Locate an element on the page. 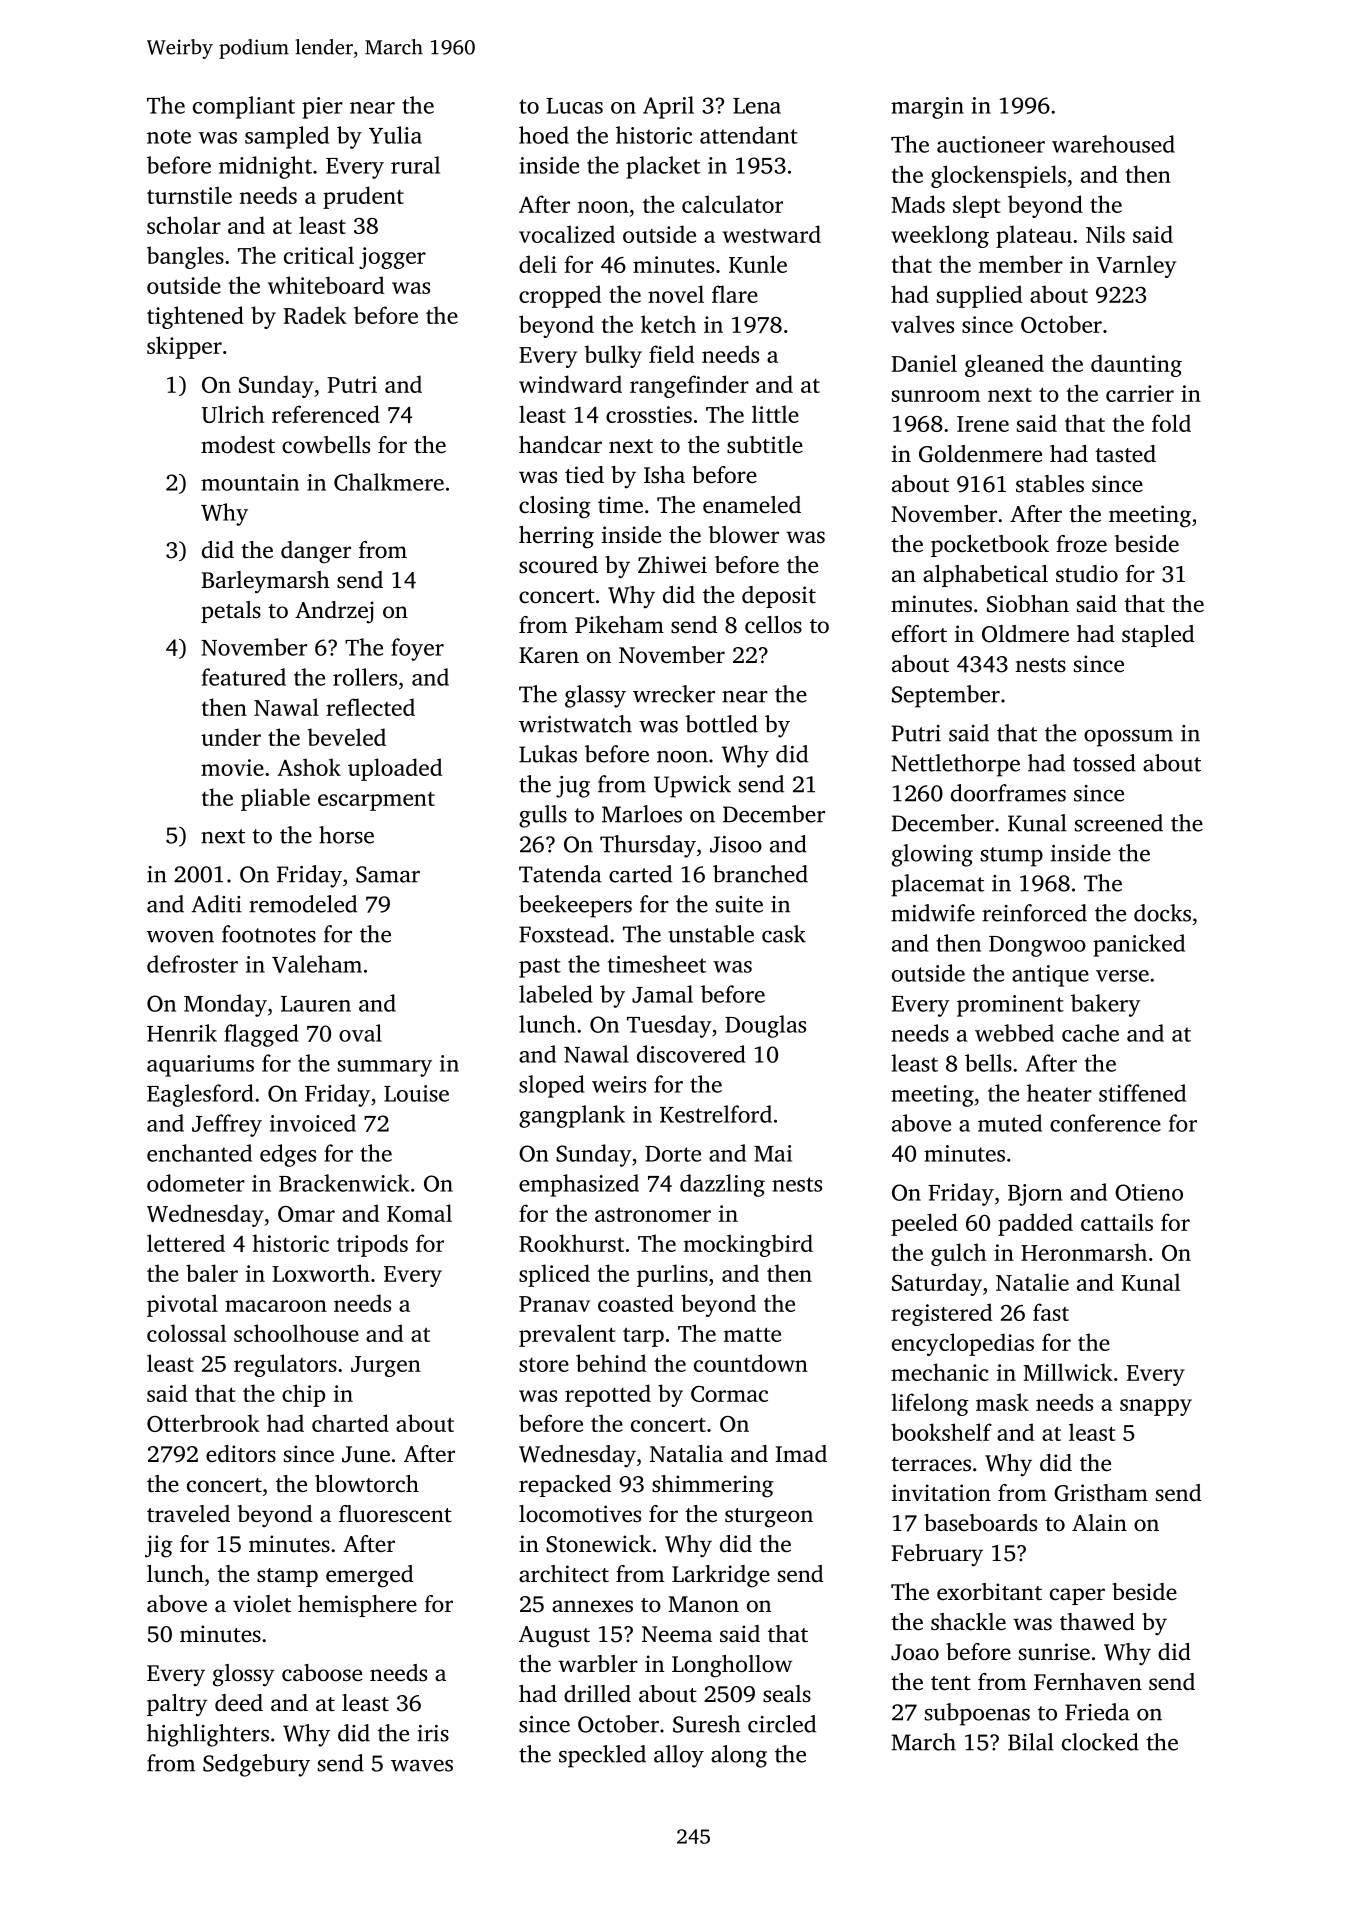  deli is located at coordinates (538, 264).
